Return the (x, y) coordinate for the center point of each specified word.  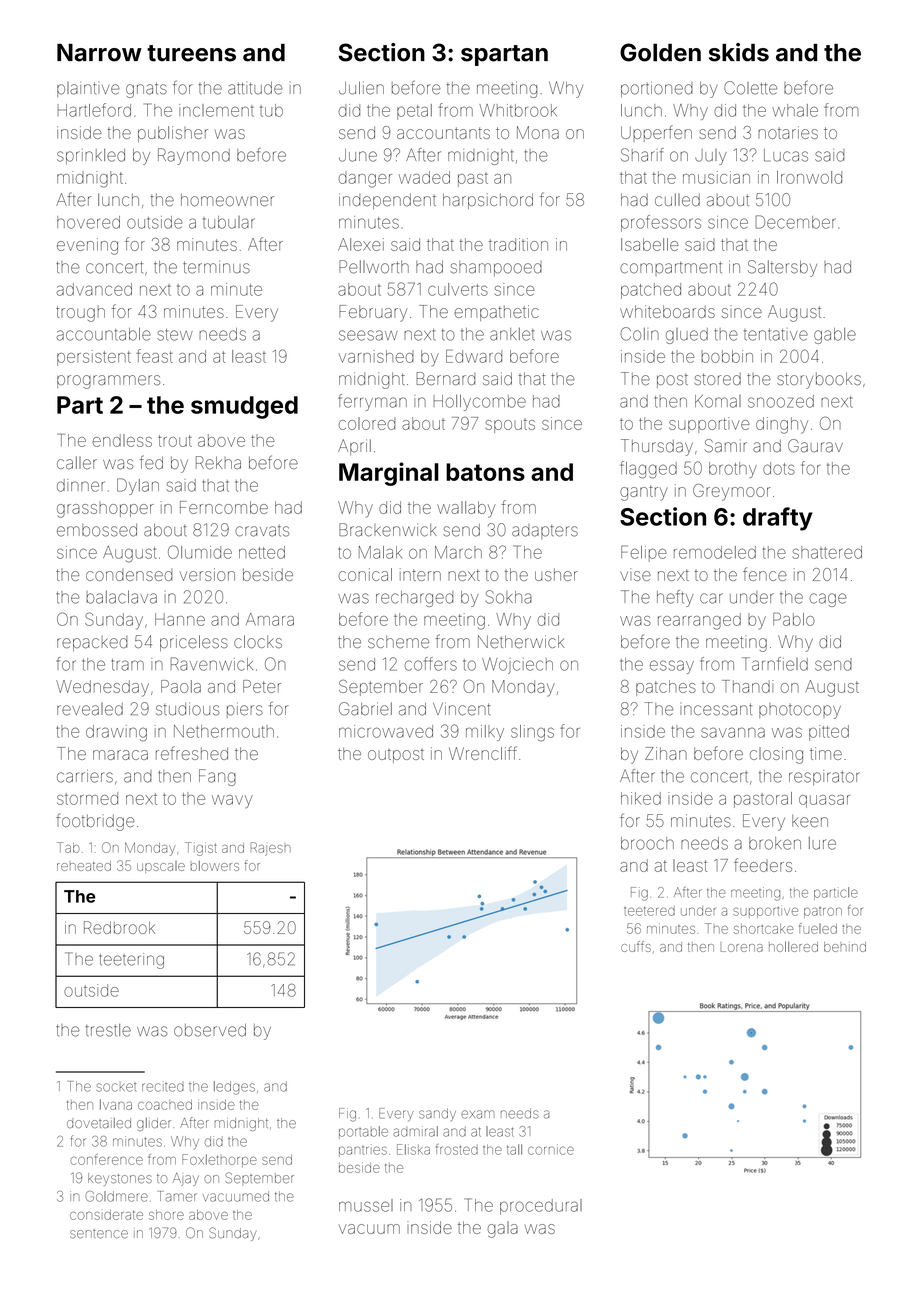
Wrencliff (483, 753)
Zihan (666, 753)
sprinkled (91, 157)
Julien (361, 88)
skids (739, 52)
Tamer (177, 1196)
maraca (120, 755)
